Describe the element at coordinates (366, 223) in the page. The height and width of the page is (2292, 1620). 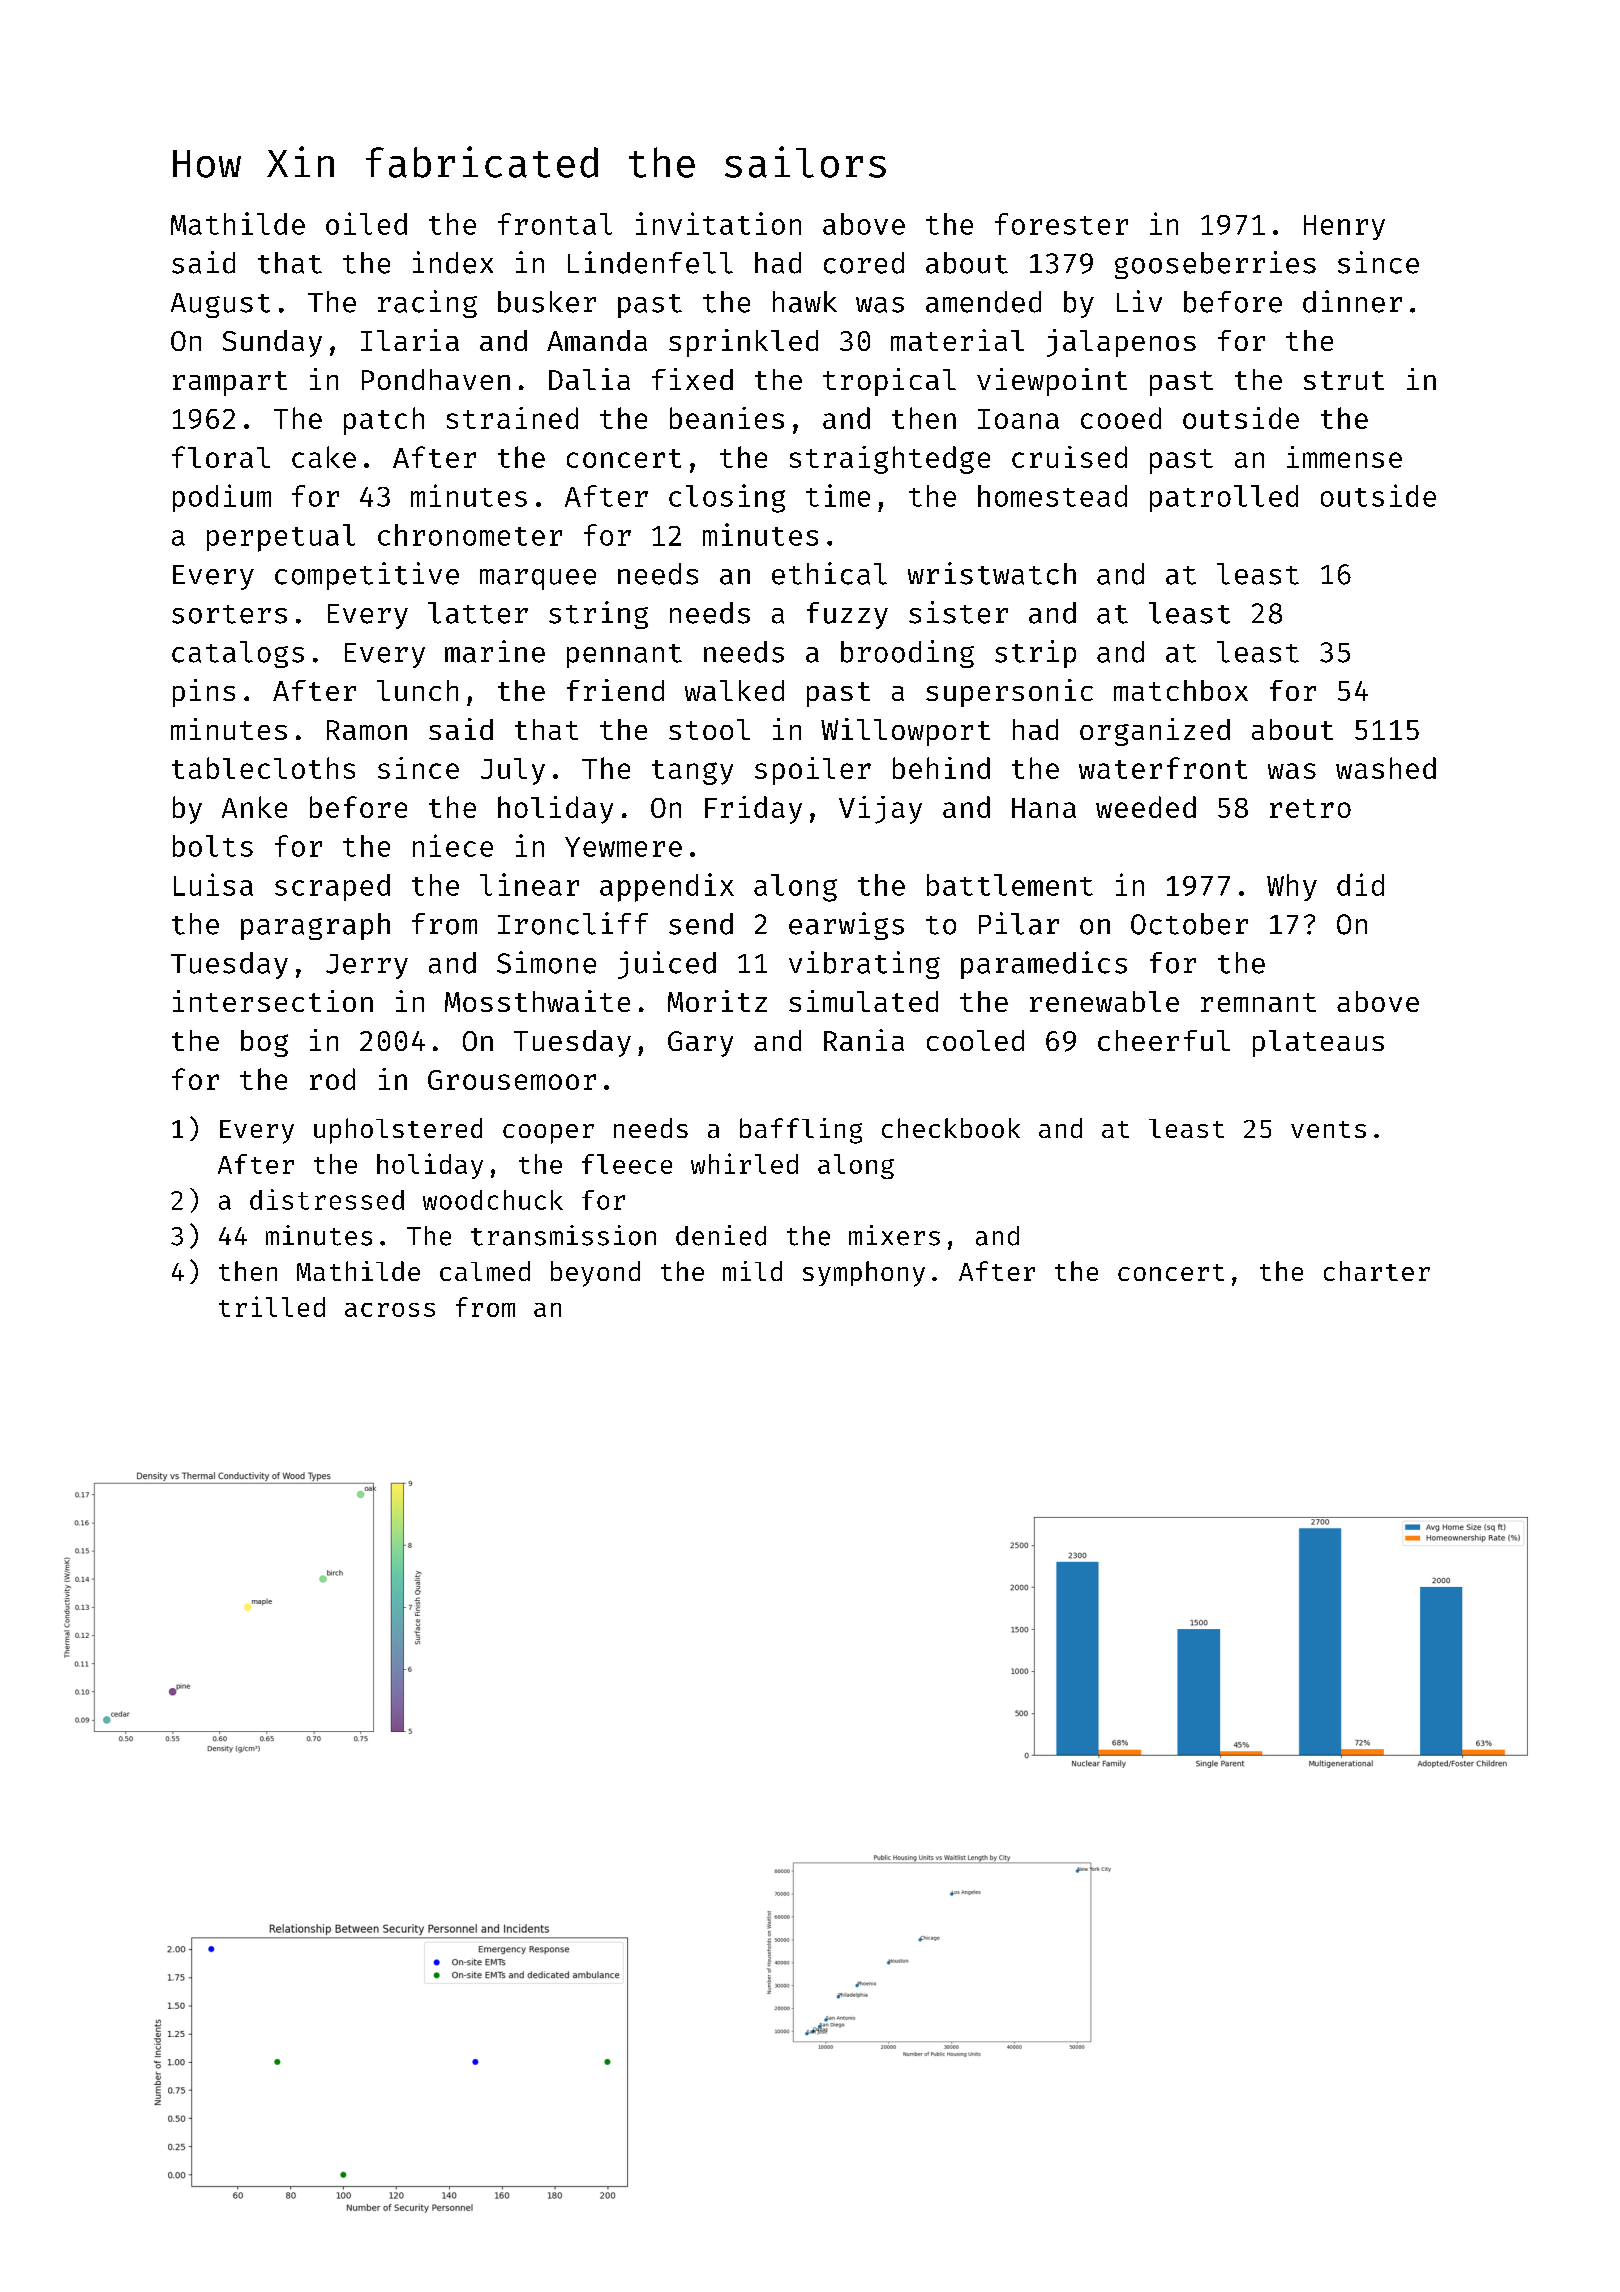
I see `oiled` at that location.
